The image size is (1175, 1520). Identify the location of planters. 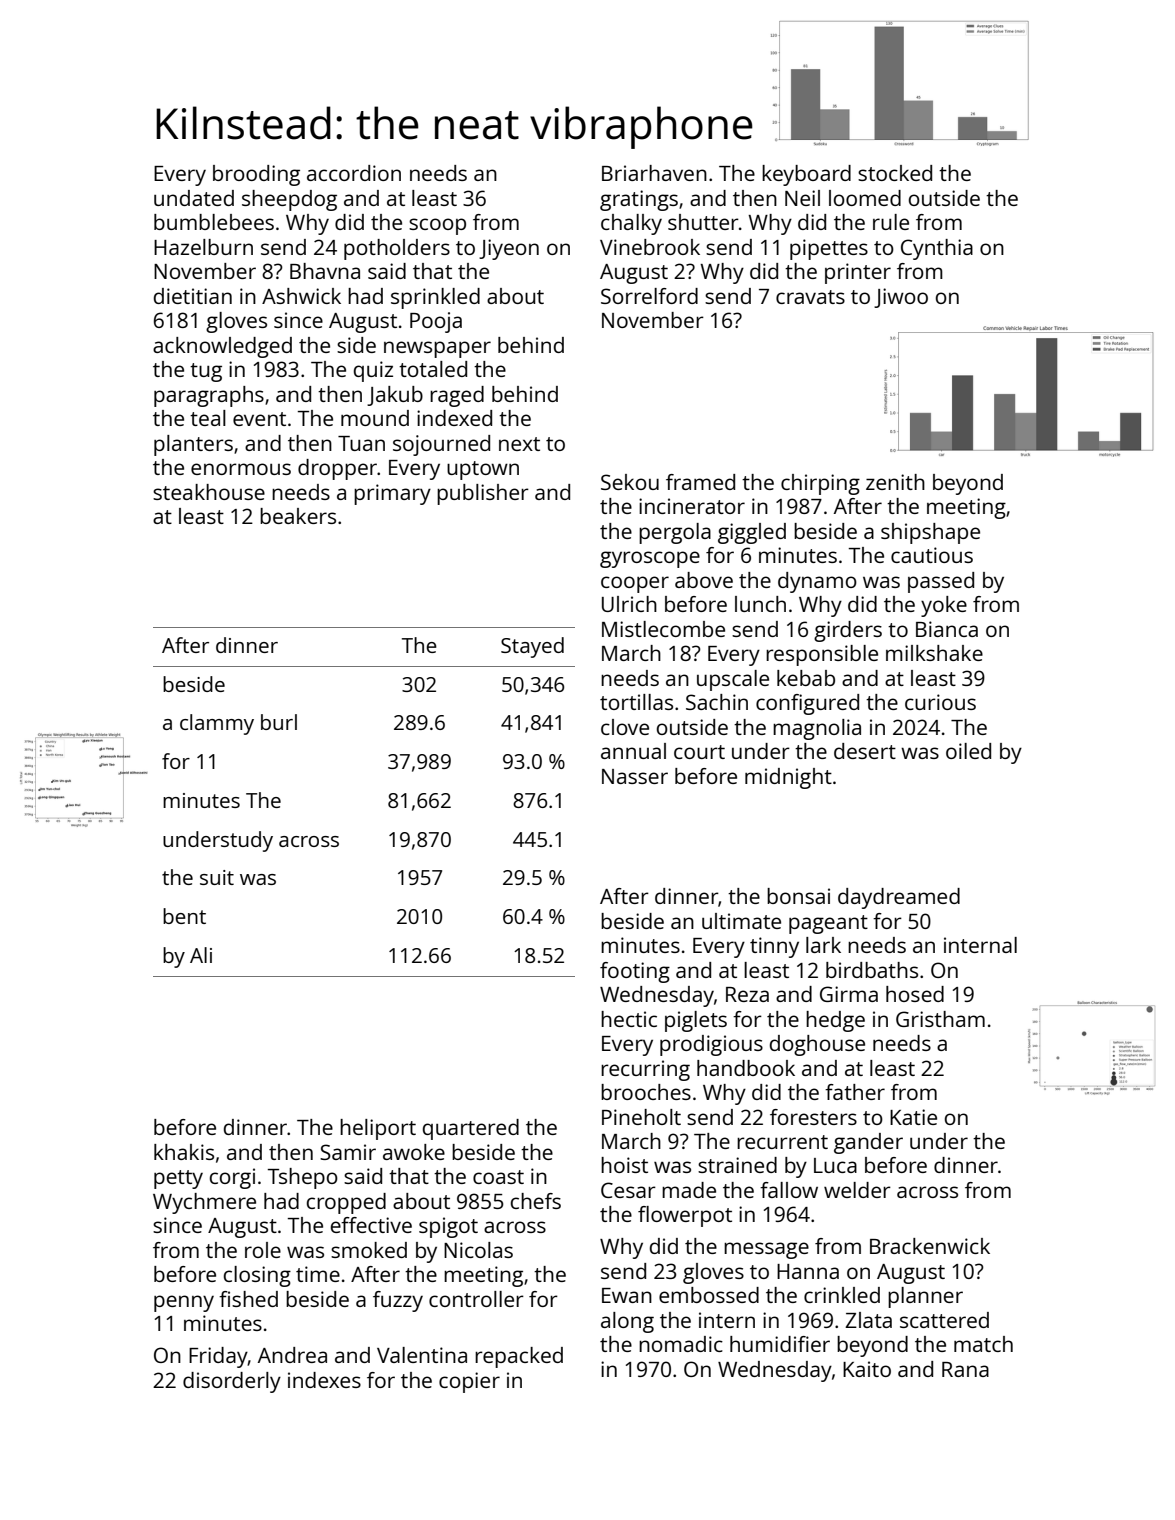
(193, 445).
